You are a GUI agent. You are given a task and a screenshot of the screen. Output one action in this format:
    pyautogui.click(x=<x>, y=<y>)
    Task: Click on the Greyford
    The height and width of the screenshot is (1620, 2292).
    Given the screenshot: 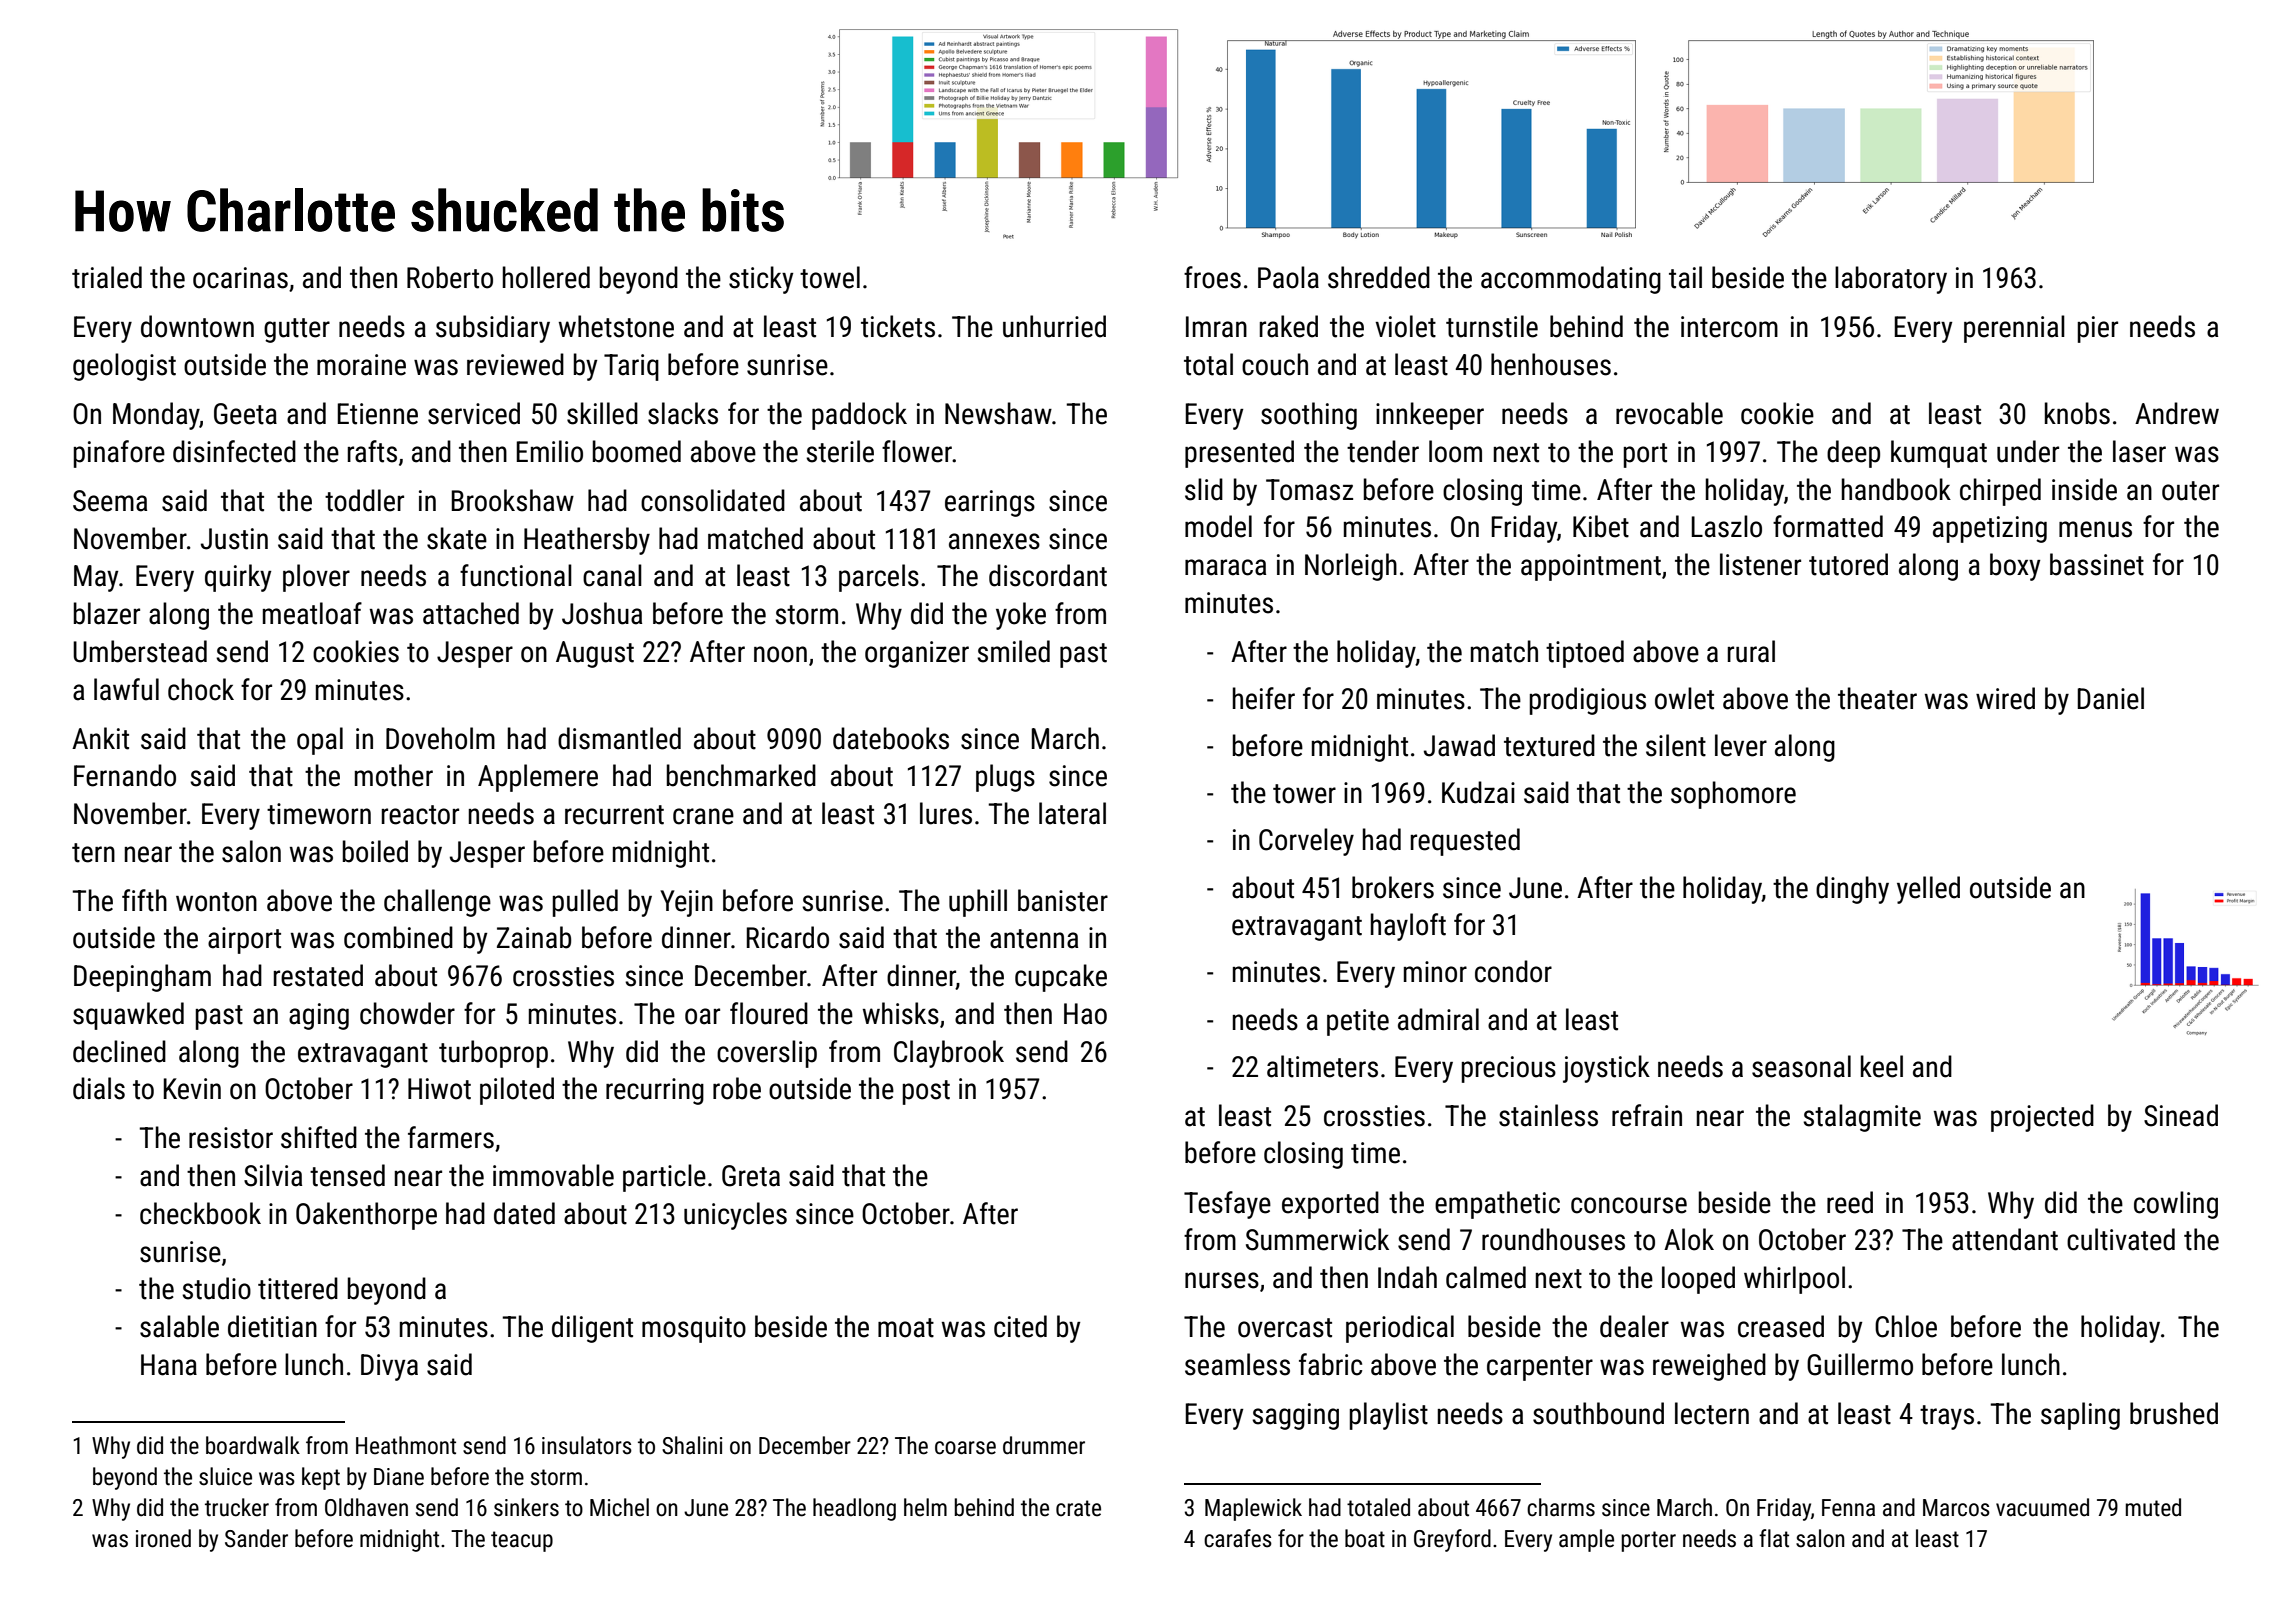 What is the action you would take?
    pyautogui.click(x=1452, y=1540)
